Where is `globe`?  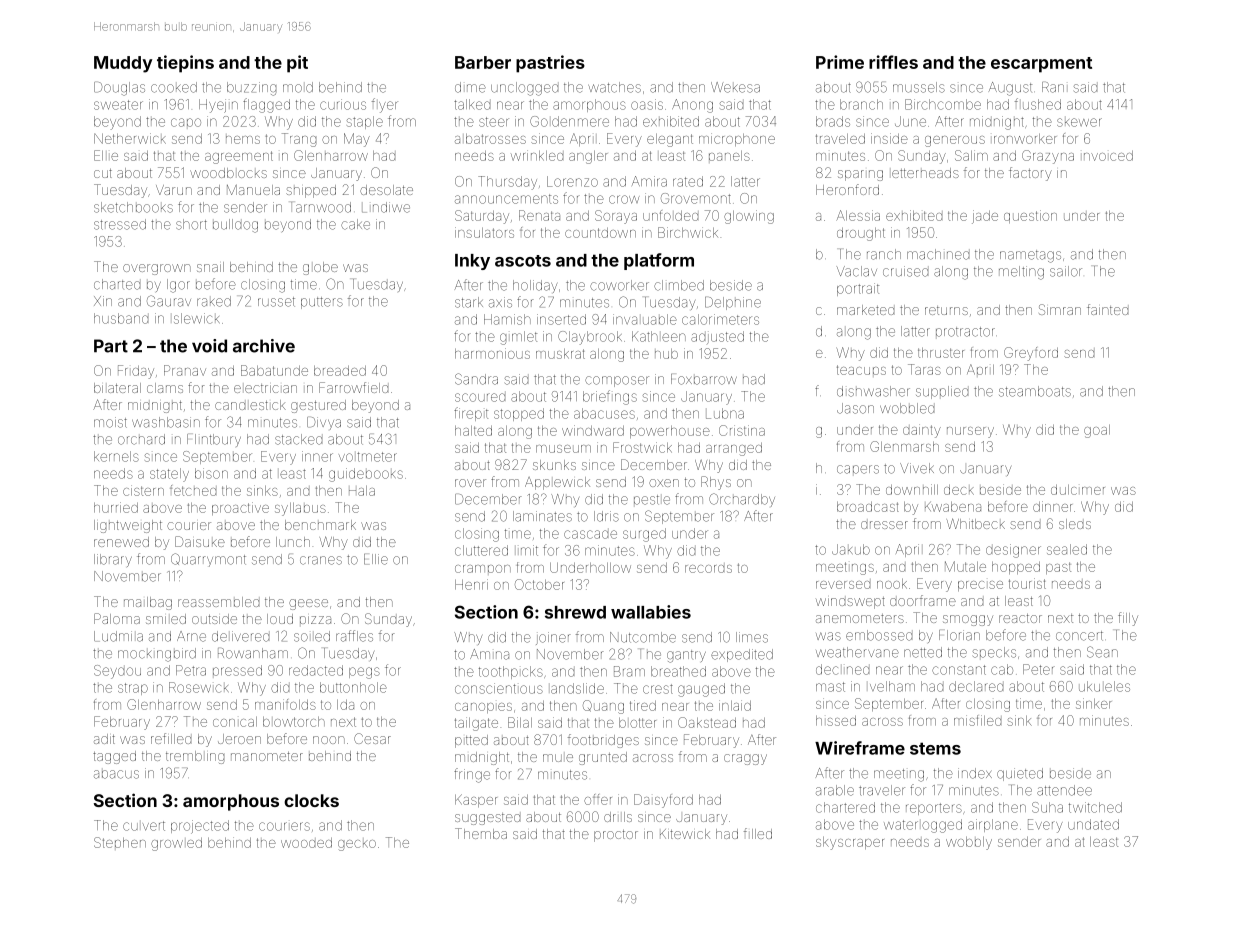
globe is located at coordinates (320, 268).
